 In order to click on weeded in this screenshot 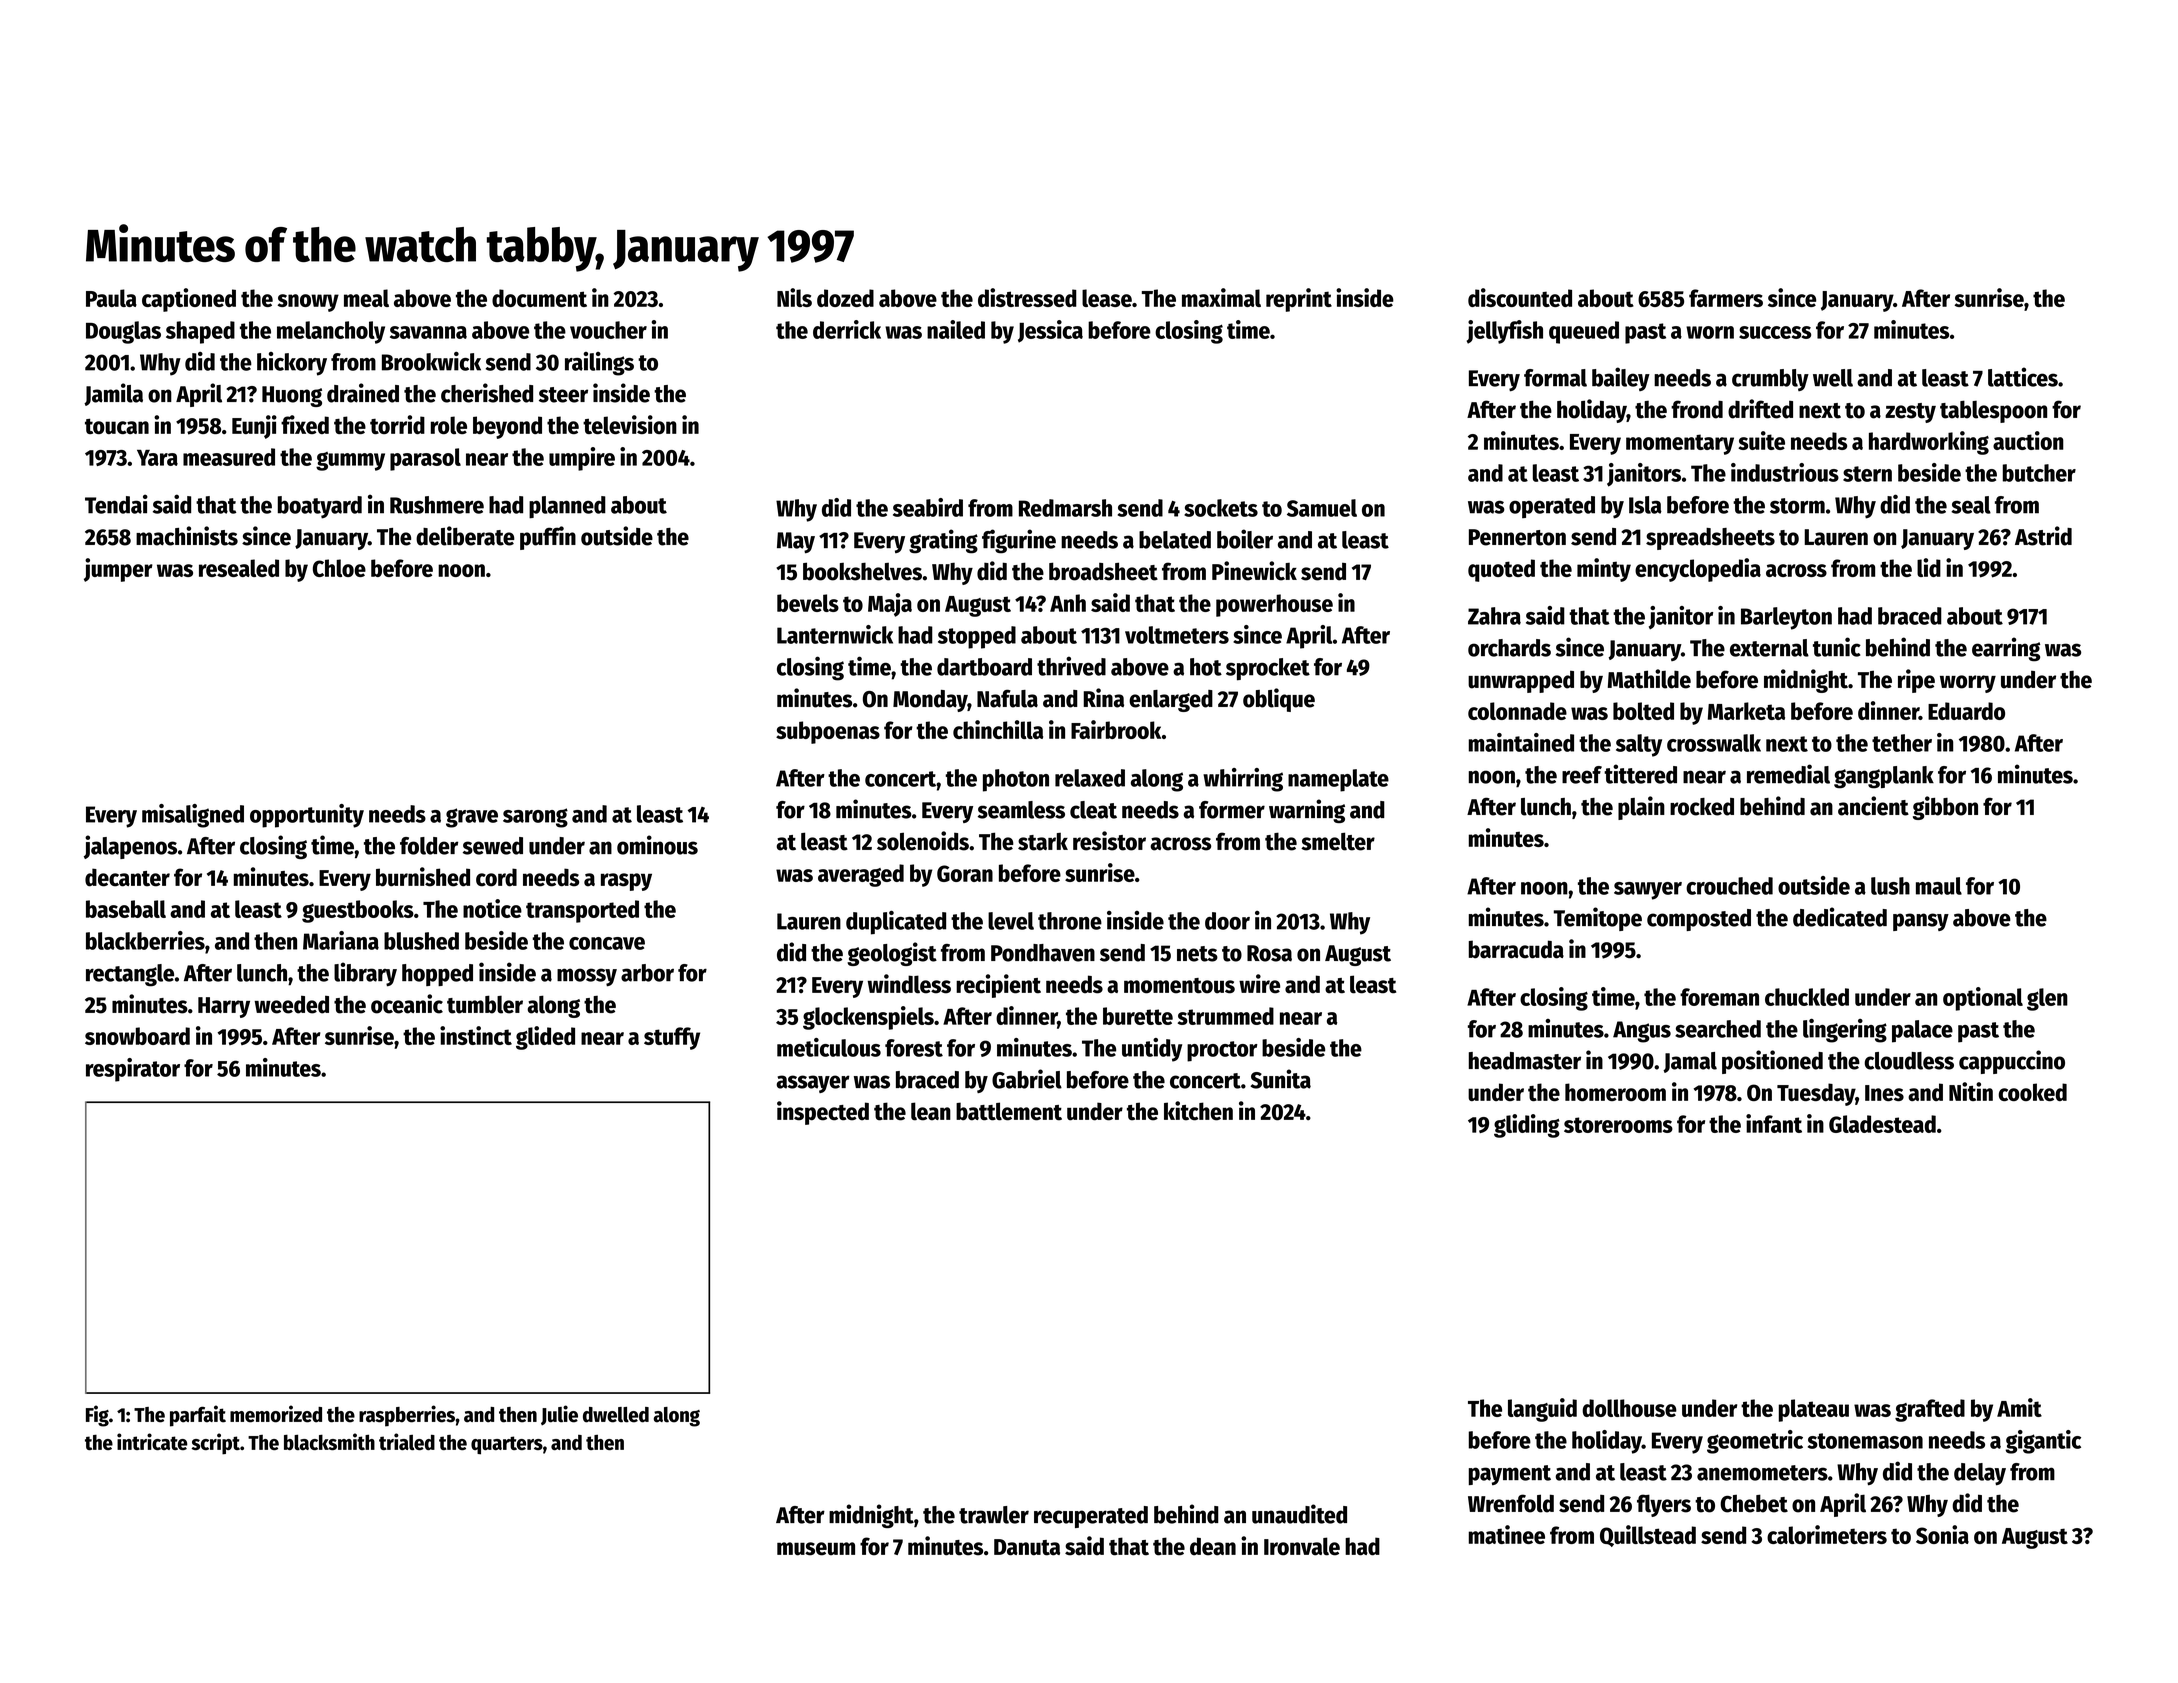, I will do `click(291, 1005)`.
